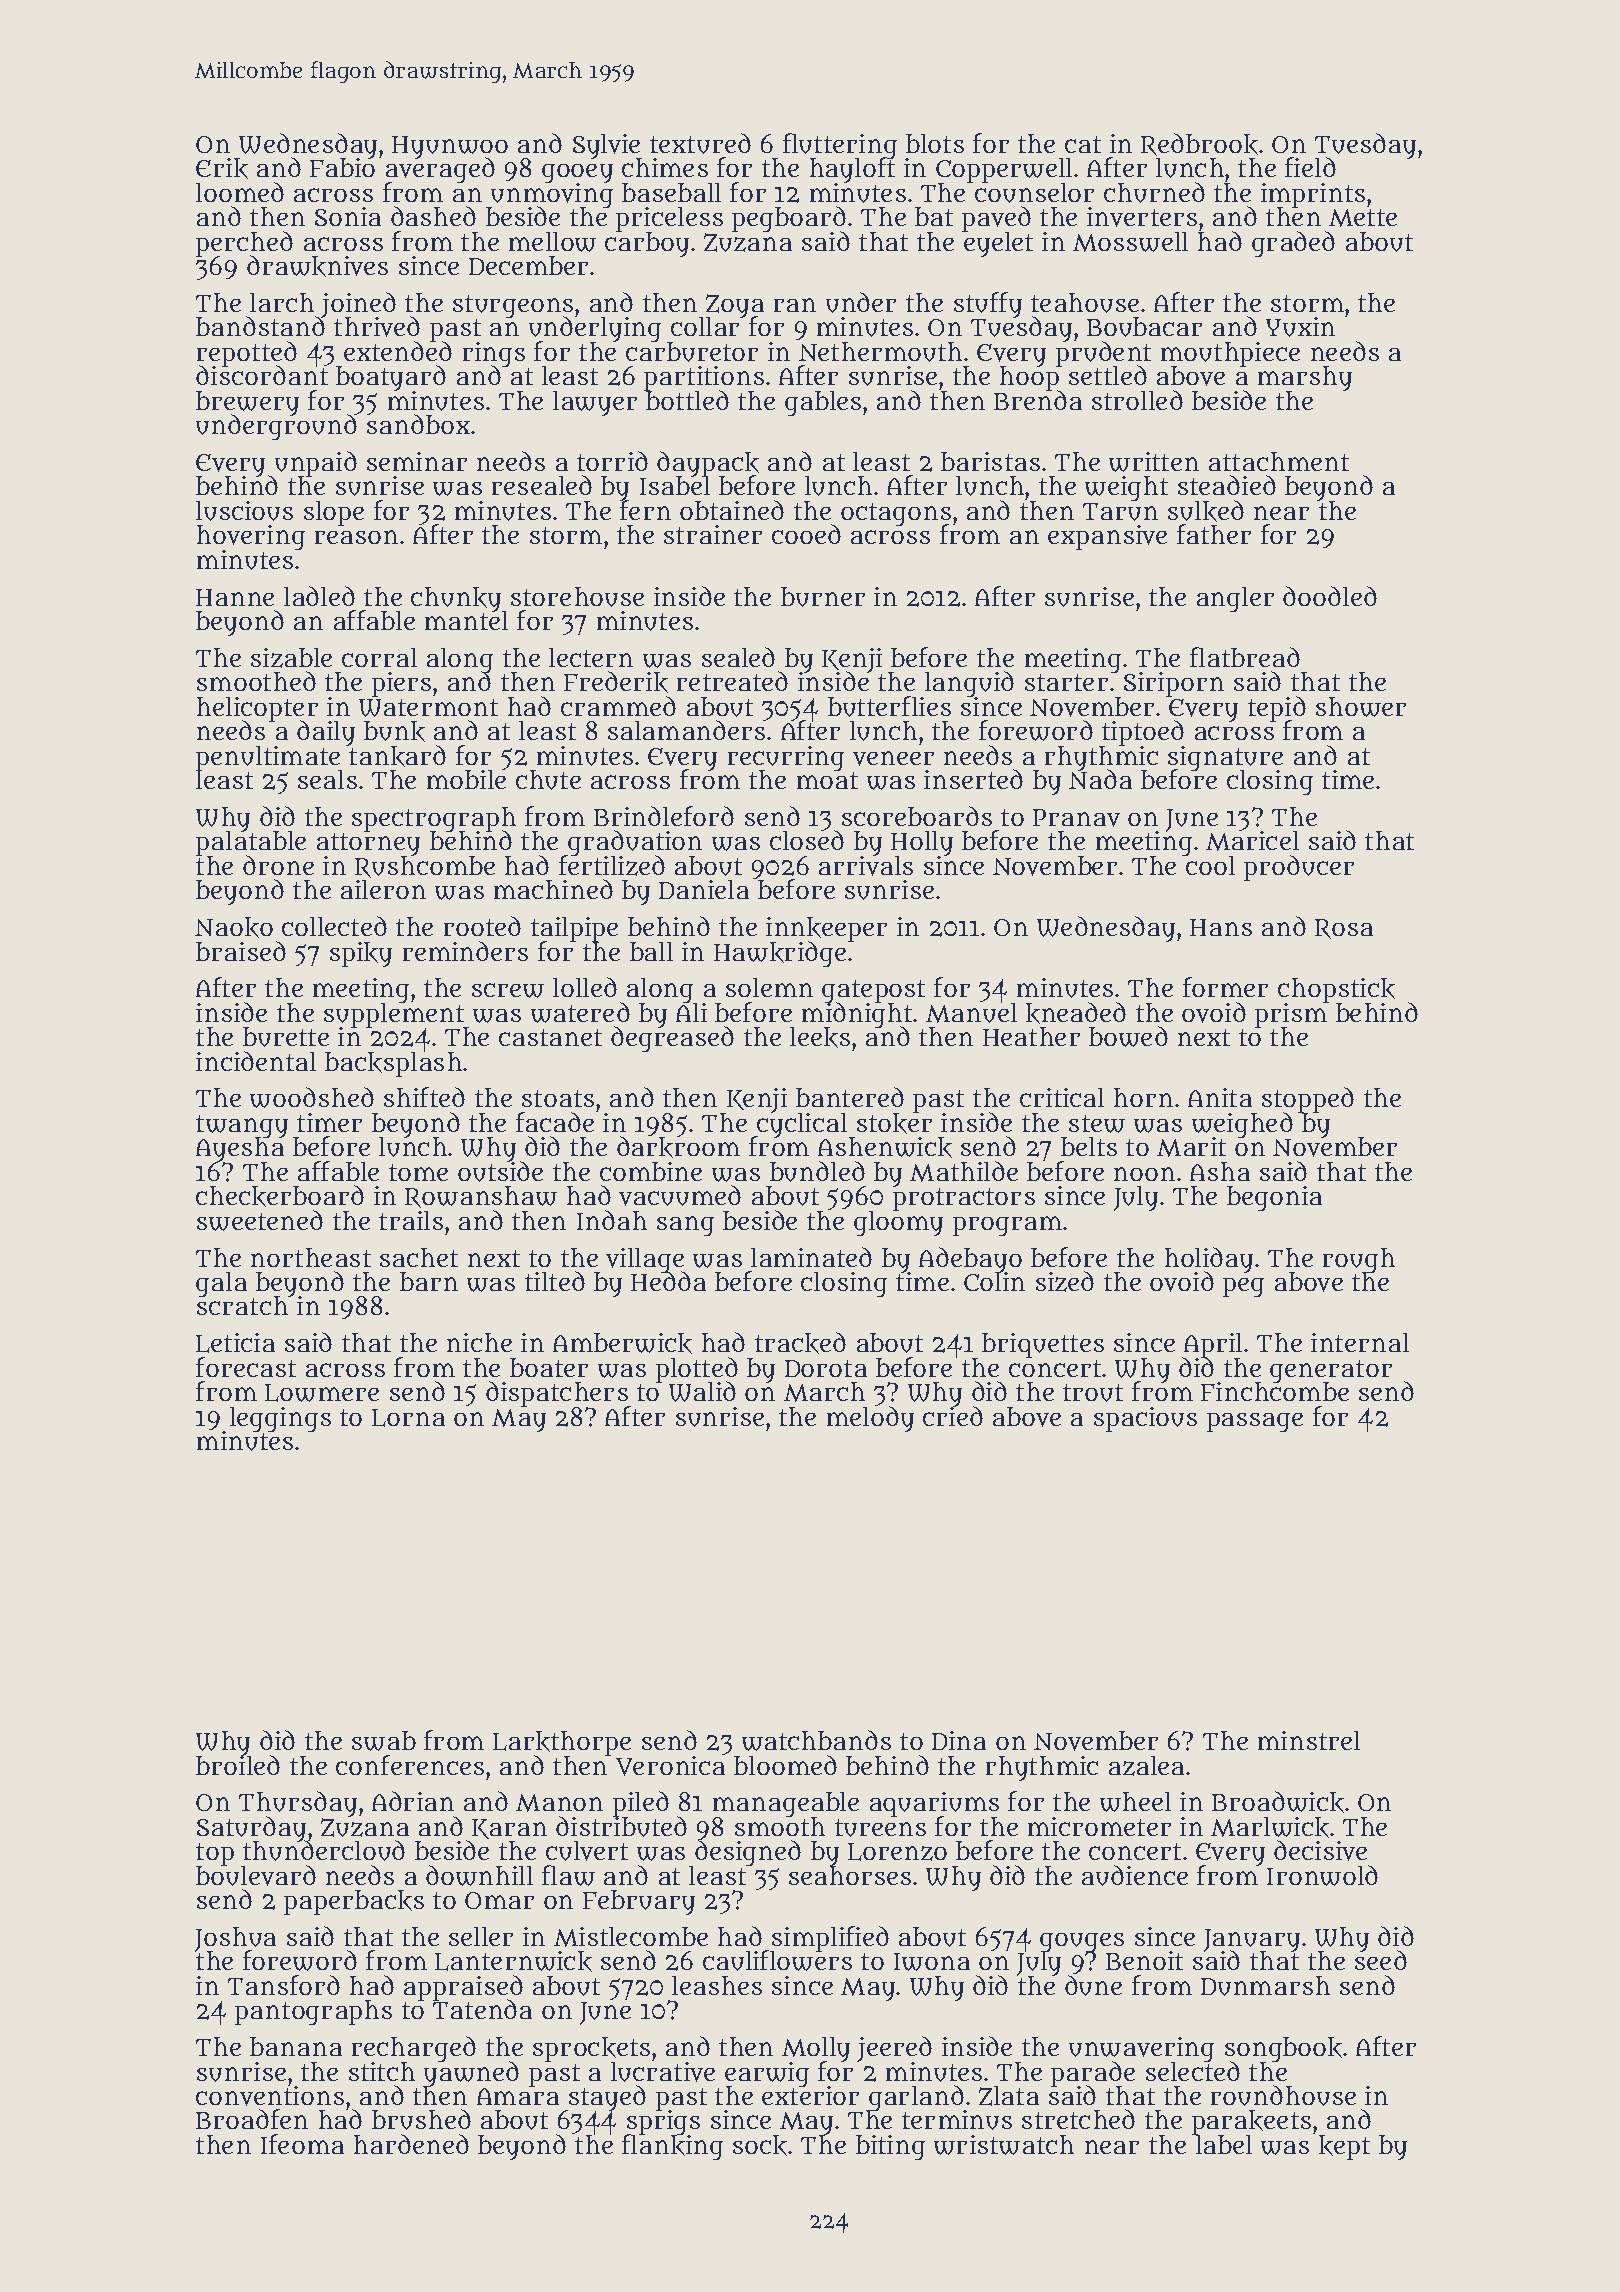  What do you see at coordinates (1344, 2148) in the document?
I see `kept` at bounding box center [1344, 2148].
